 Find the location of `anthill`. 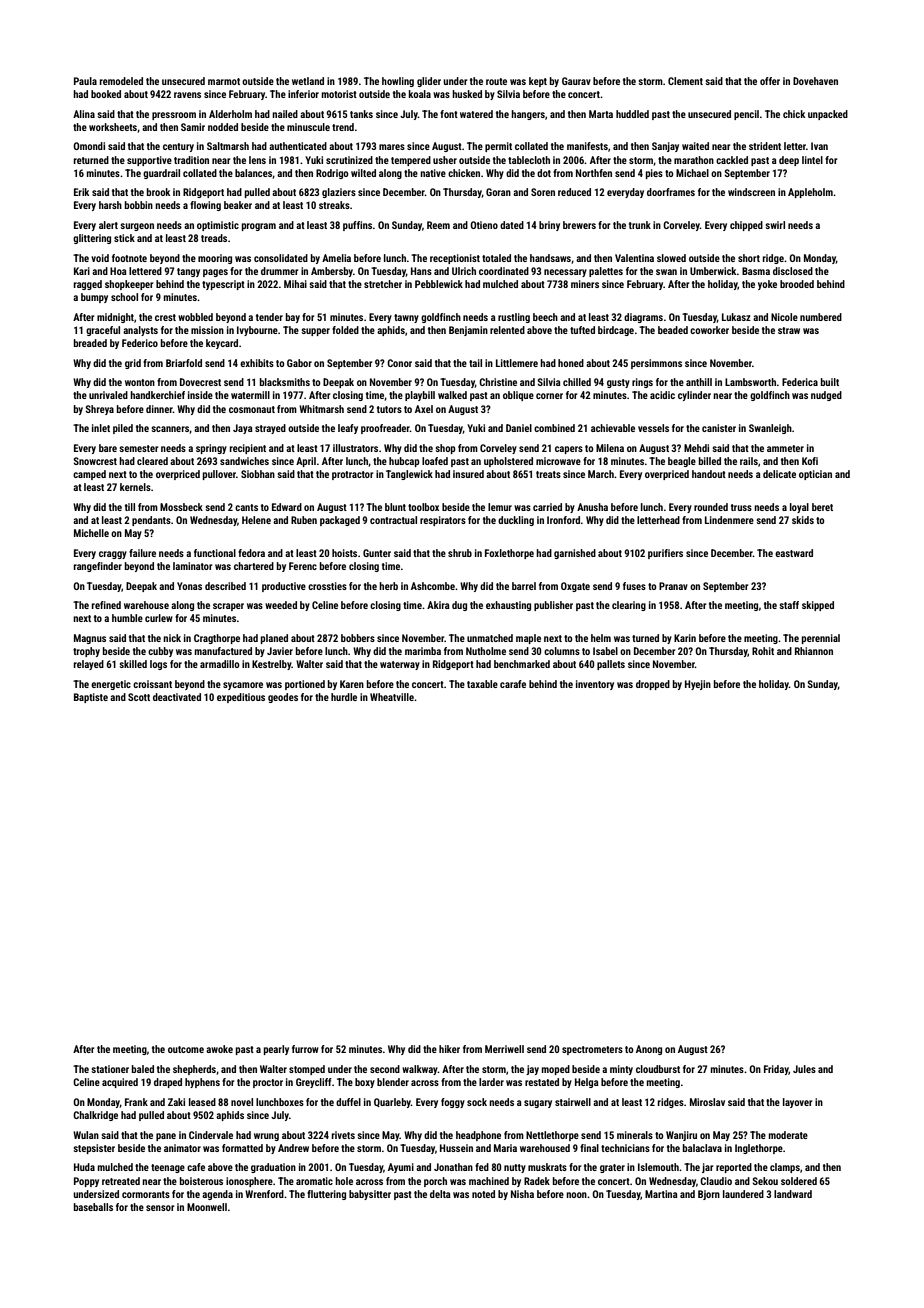

anthill is located at coordinates (699, 382).
